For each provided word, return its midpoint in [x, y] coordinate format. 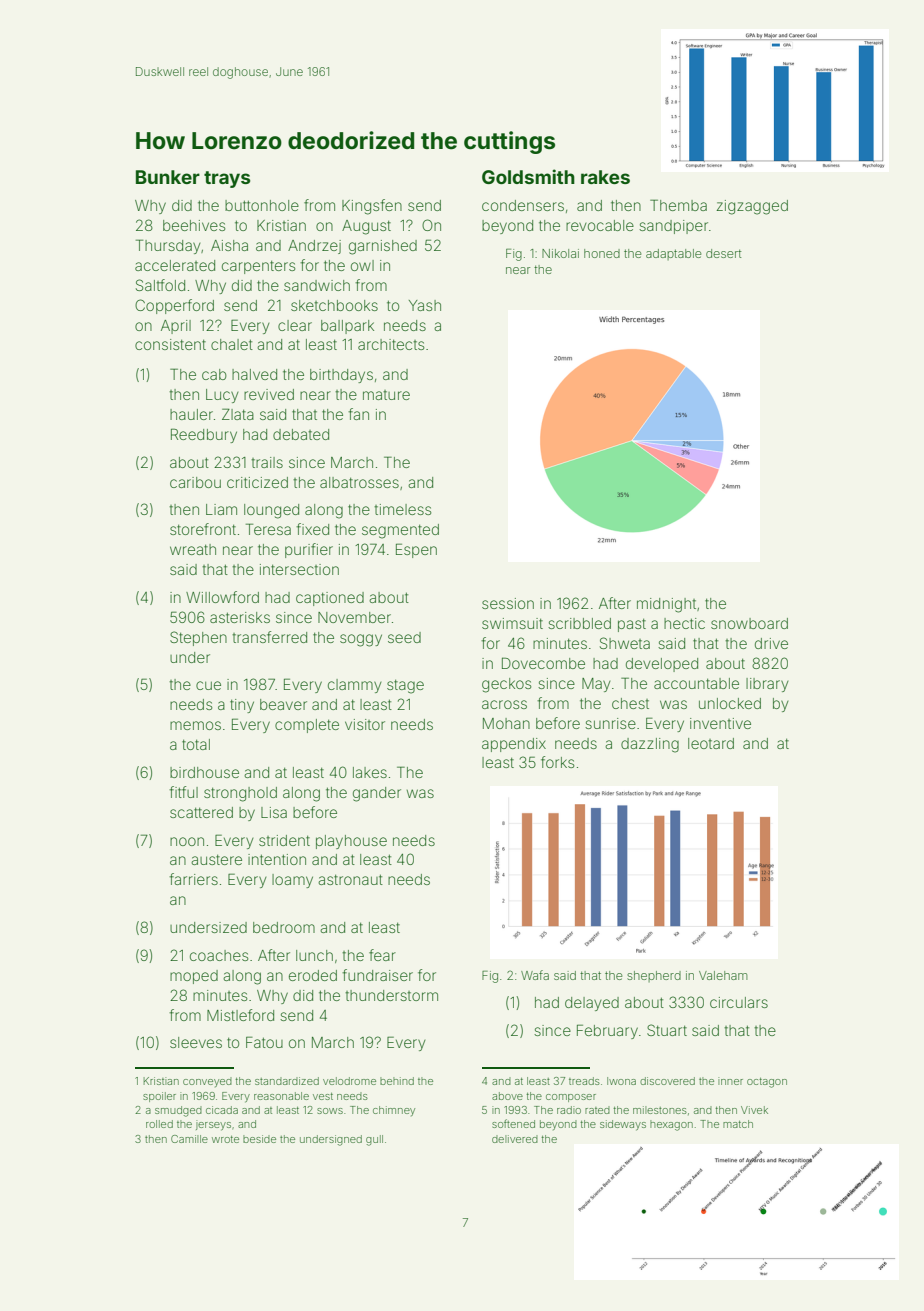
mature [386, 395]
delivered [515, 1139]
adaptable [673, 254]
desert [724, 253]
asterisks [240, 617]
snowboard [749, 623]
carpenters [258, 267]
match [738, 1124]
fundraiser [377, 975]
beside [259, 1139]
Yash [425, 305]
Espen [416, 550]
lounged [271, 511]
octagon [767, 1083]
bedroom [284, 927]
